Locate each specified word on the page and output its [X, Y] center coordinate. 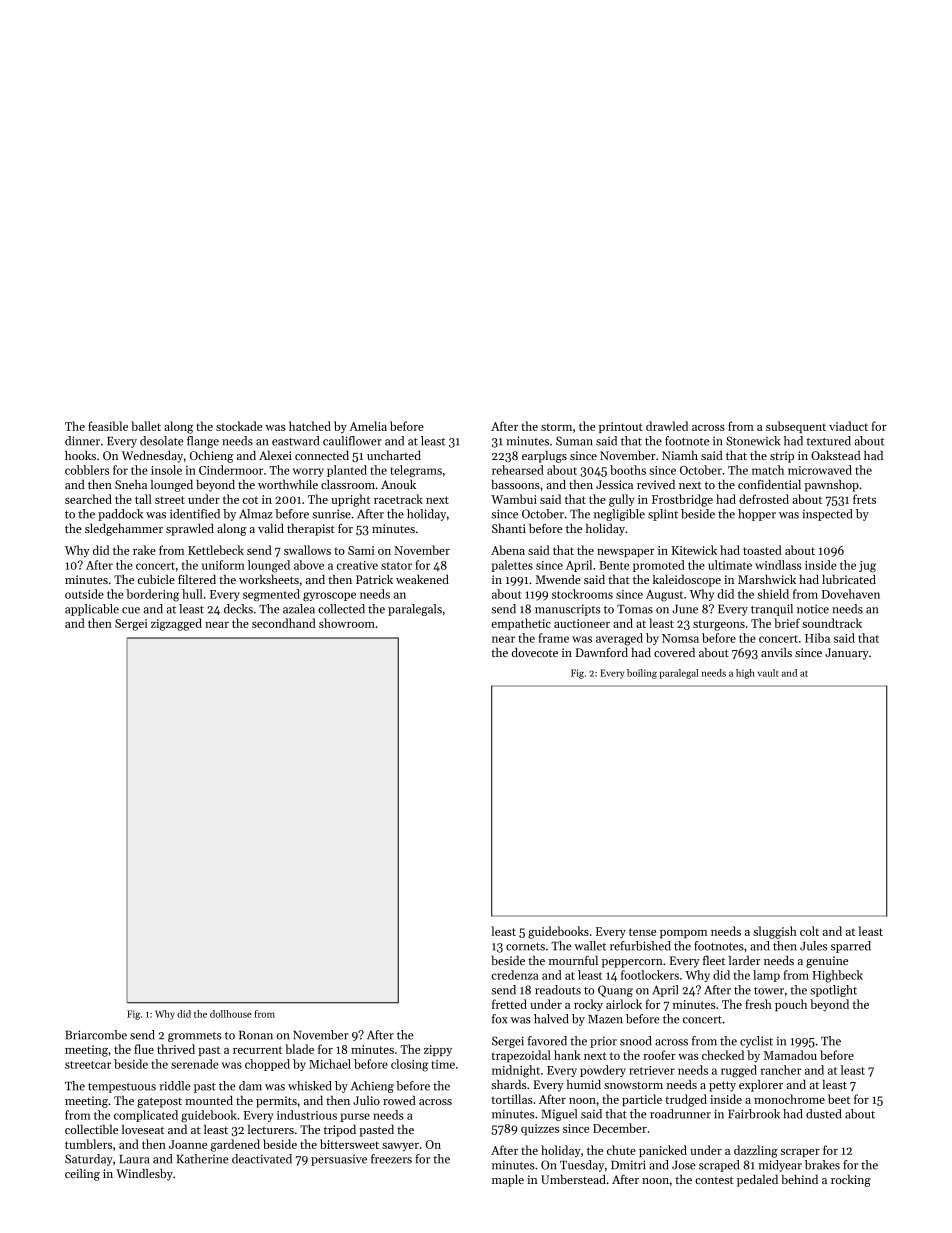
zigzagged [176, 624]
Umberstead [573, 1179]
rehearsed [518, 470]
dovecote [535, 652]
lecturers [271, 1129]
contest [714, 1180]
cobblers [87, 470]
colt [809, 931]
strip [782, 457]
